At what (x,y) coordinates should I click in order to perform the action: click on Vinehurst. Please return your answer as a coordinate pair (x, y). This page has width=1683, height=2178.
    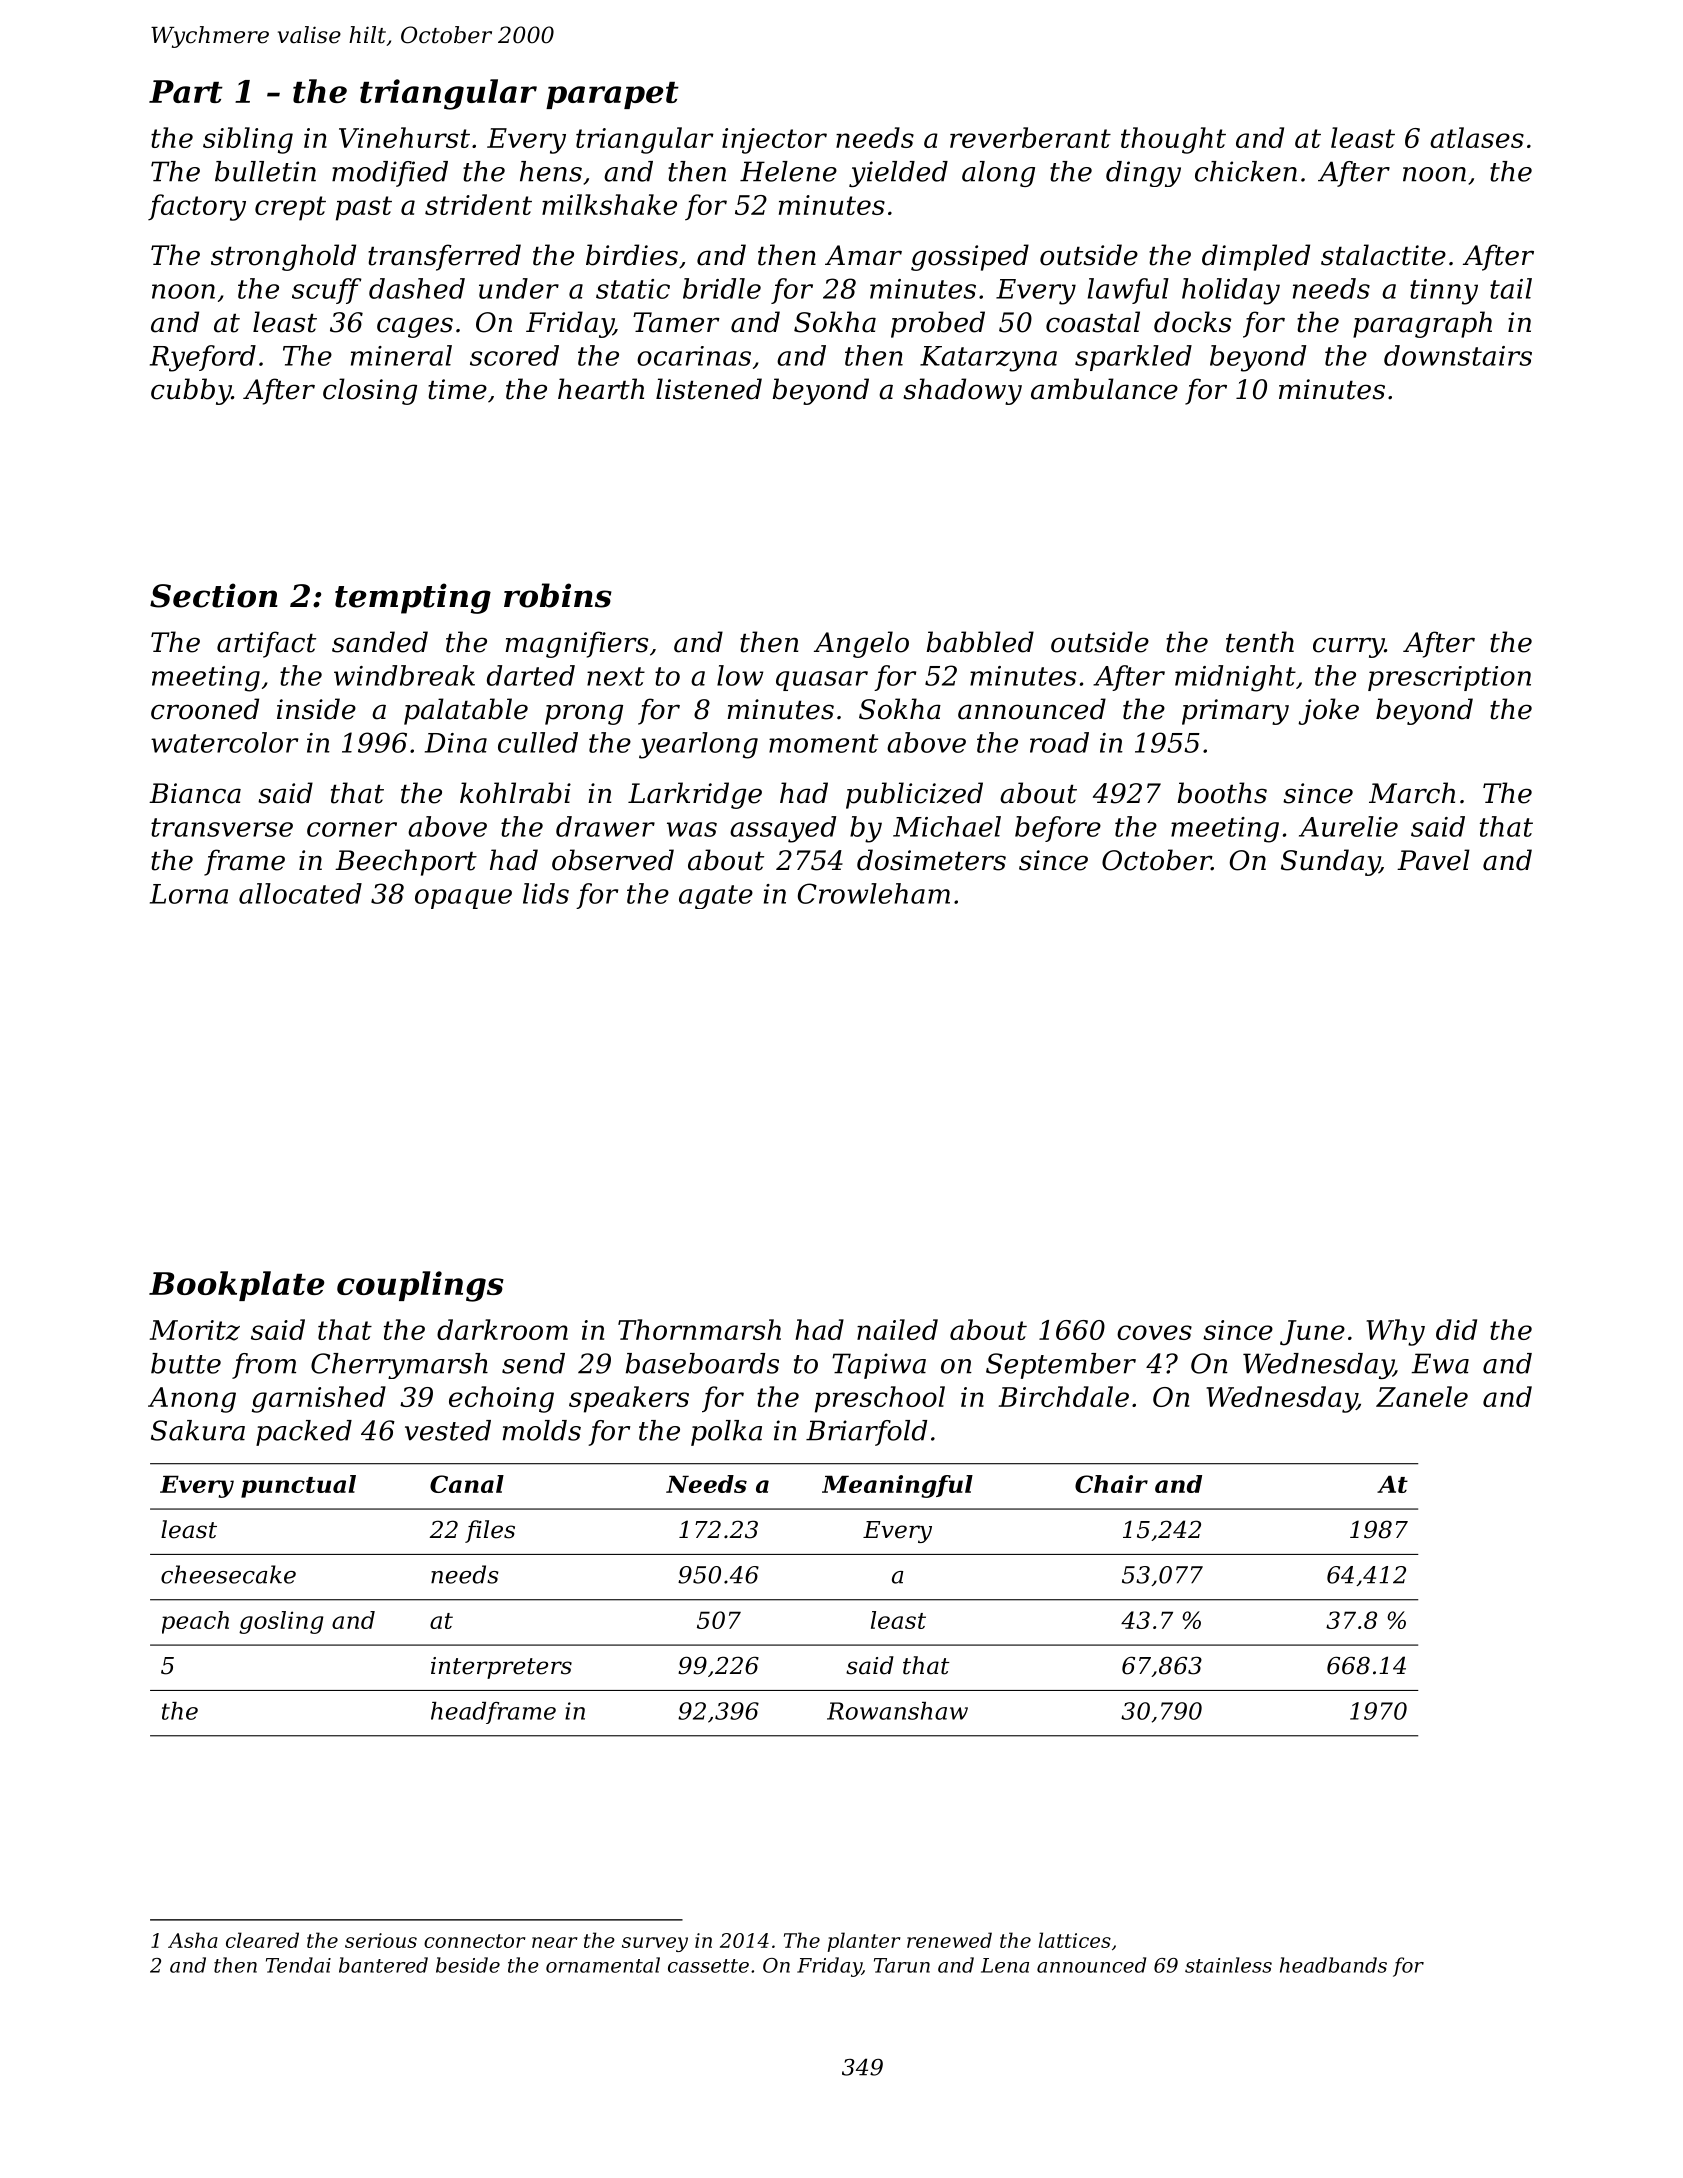
    Looking at the image, I should click on (404, 137).
